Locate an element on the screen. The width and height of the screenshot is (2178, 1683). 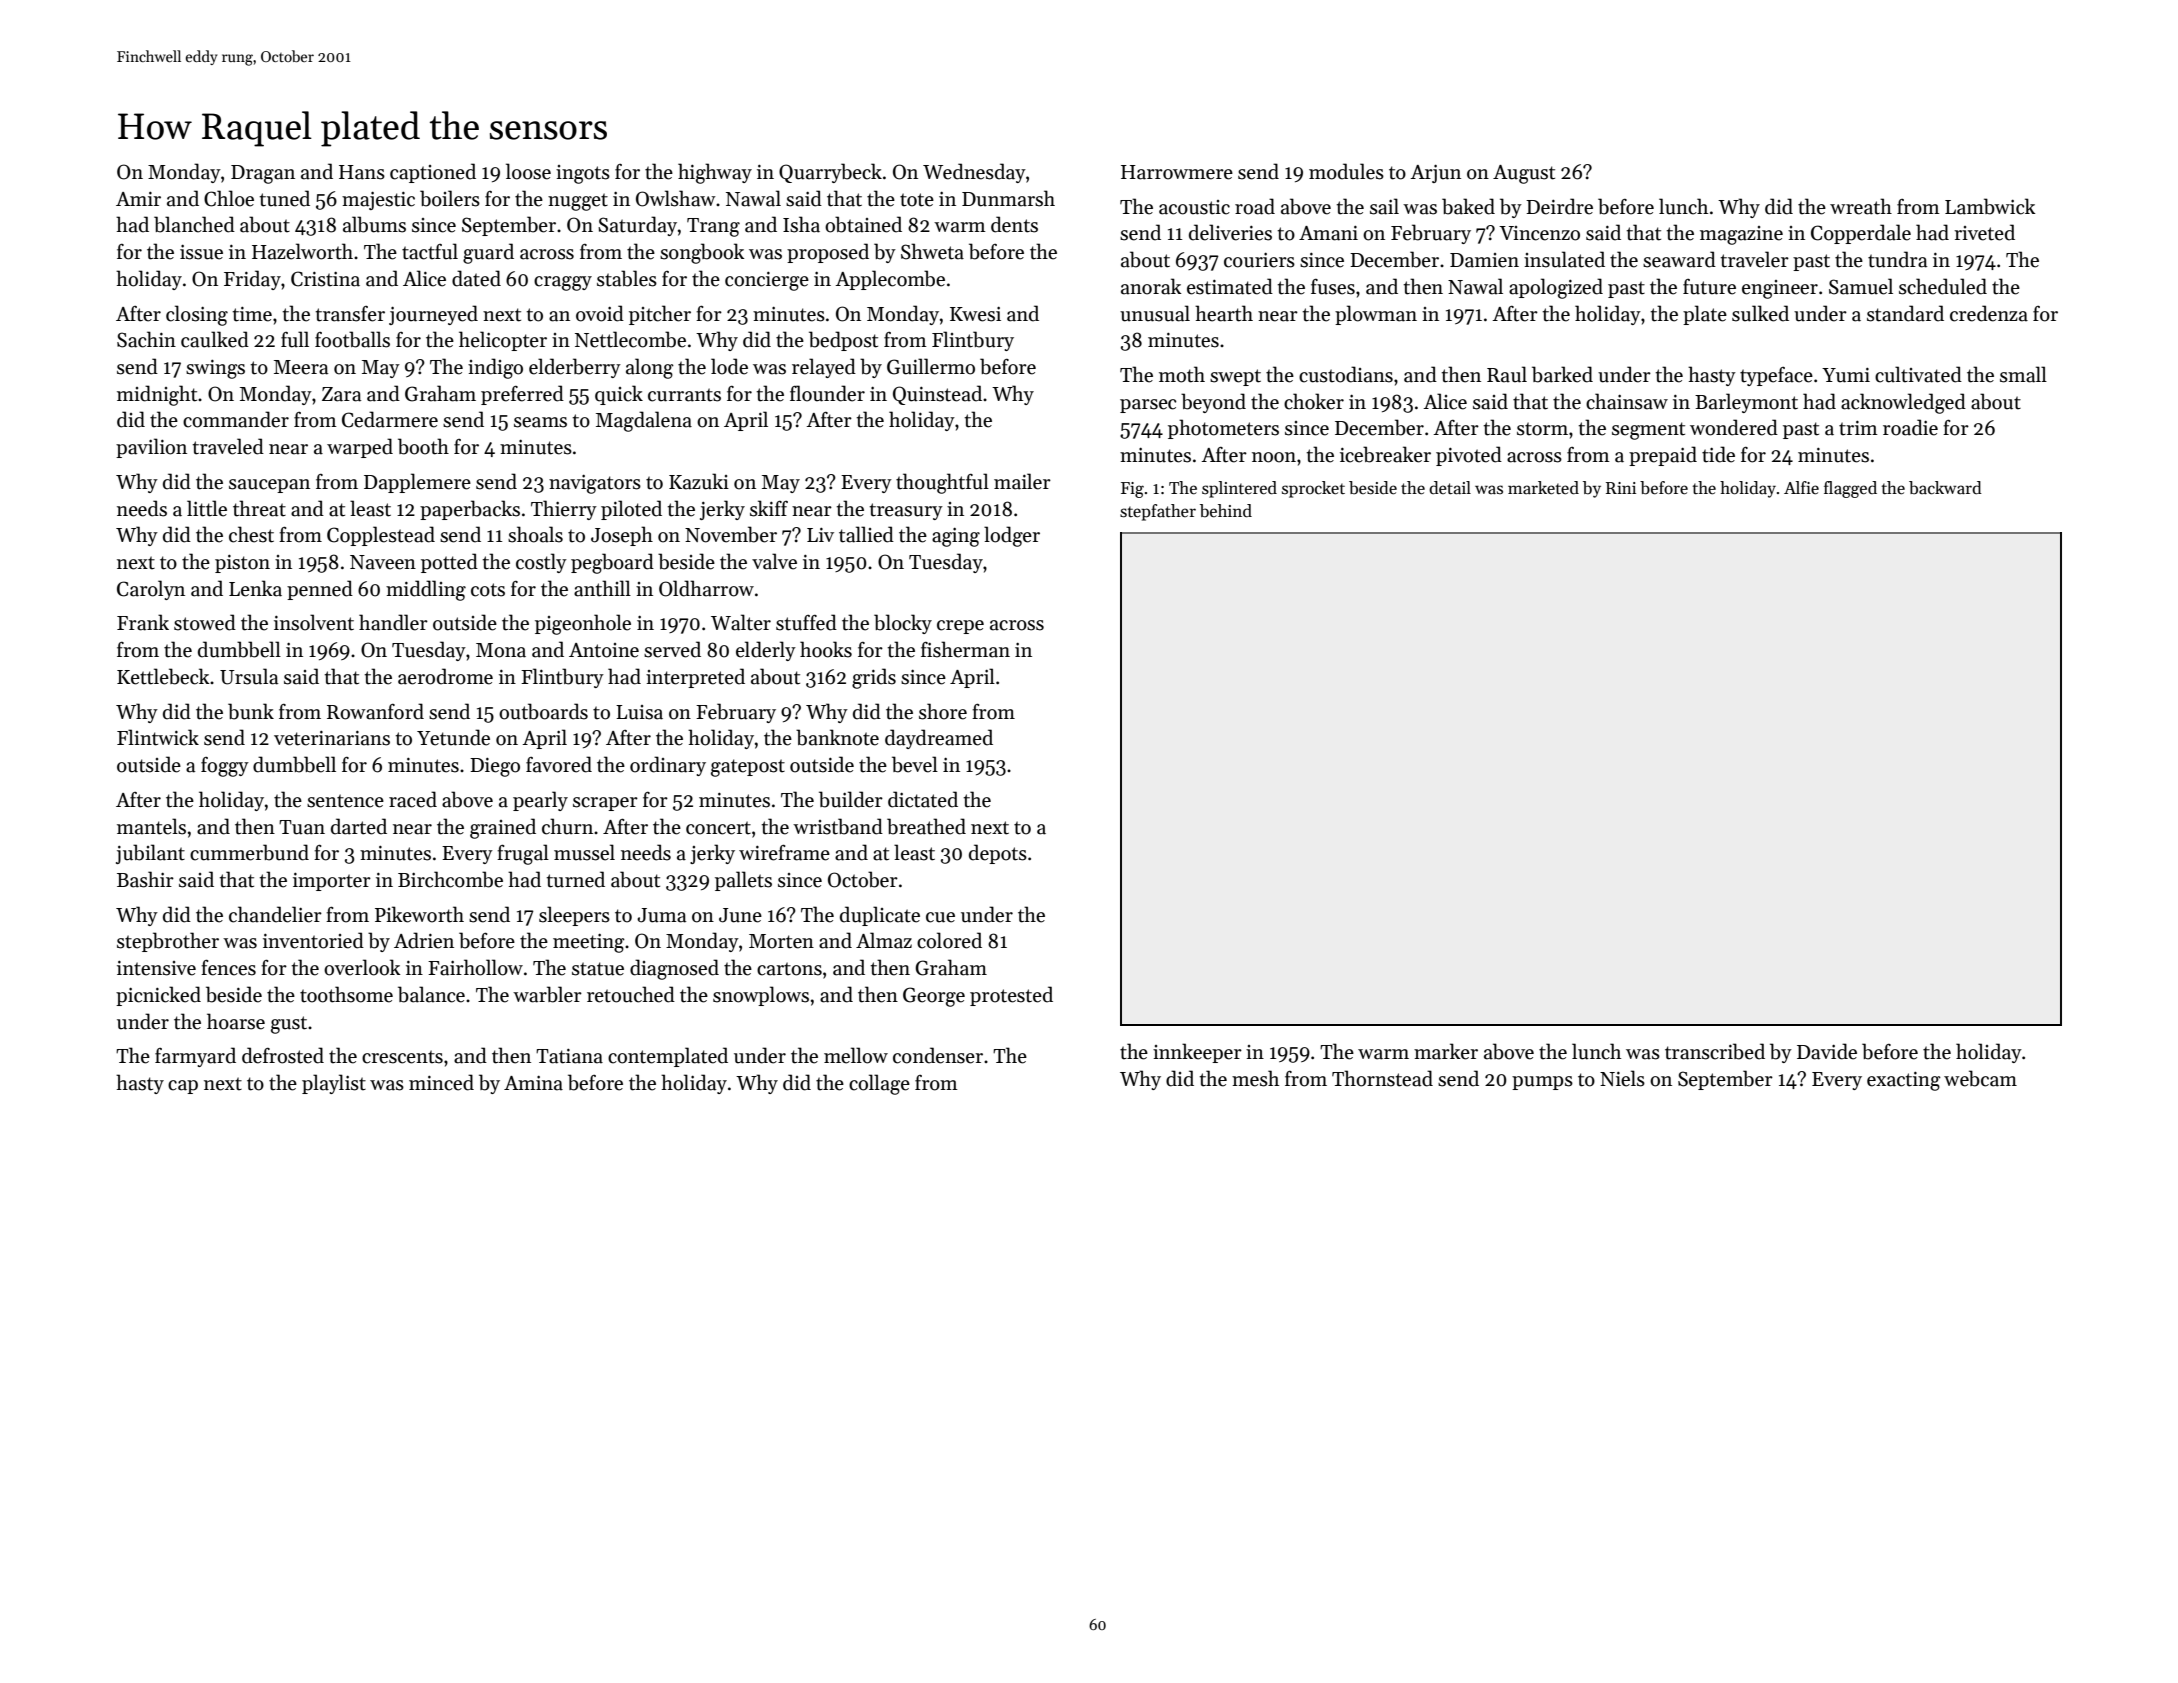
lodger is located at coordinates (1012, 536).
